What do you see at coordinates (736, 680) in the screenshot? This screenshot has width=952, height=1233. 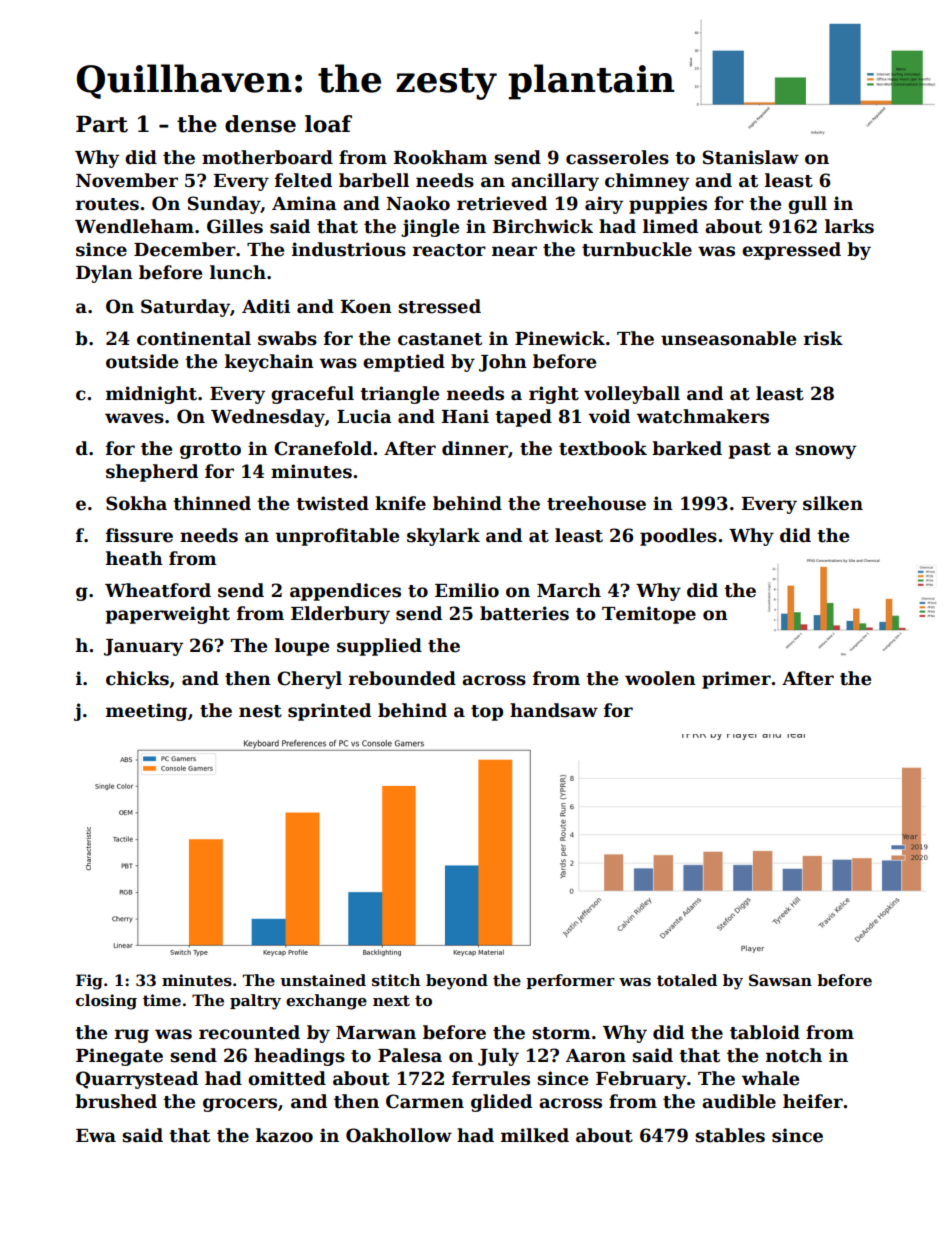 I see `primer` at bounding box center [736, 680].
